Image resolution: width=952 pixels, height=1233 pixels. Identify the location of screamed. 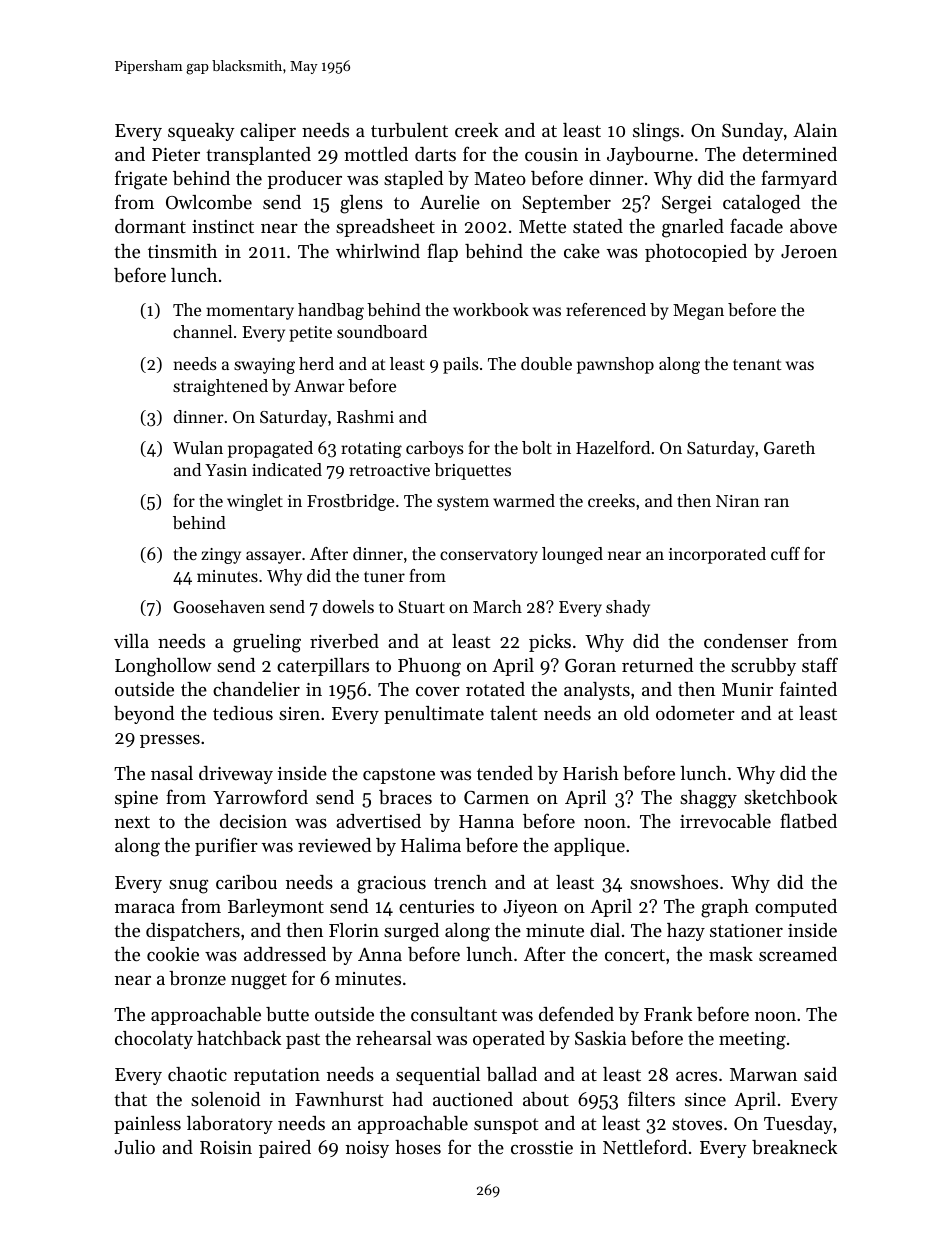
(798, 954).
